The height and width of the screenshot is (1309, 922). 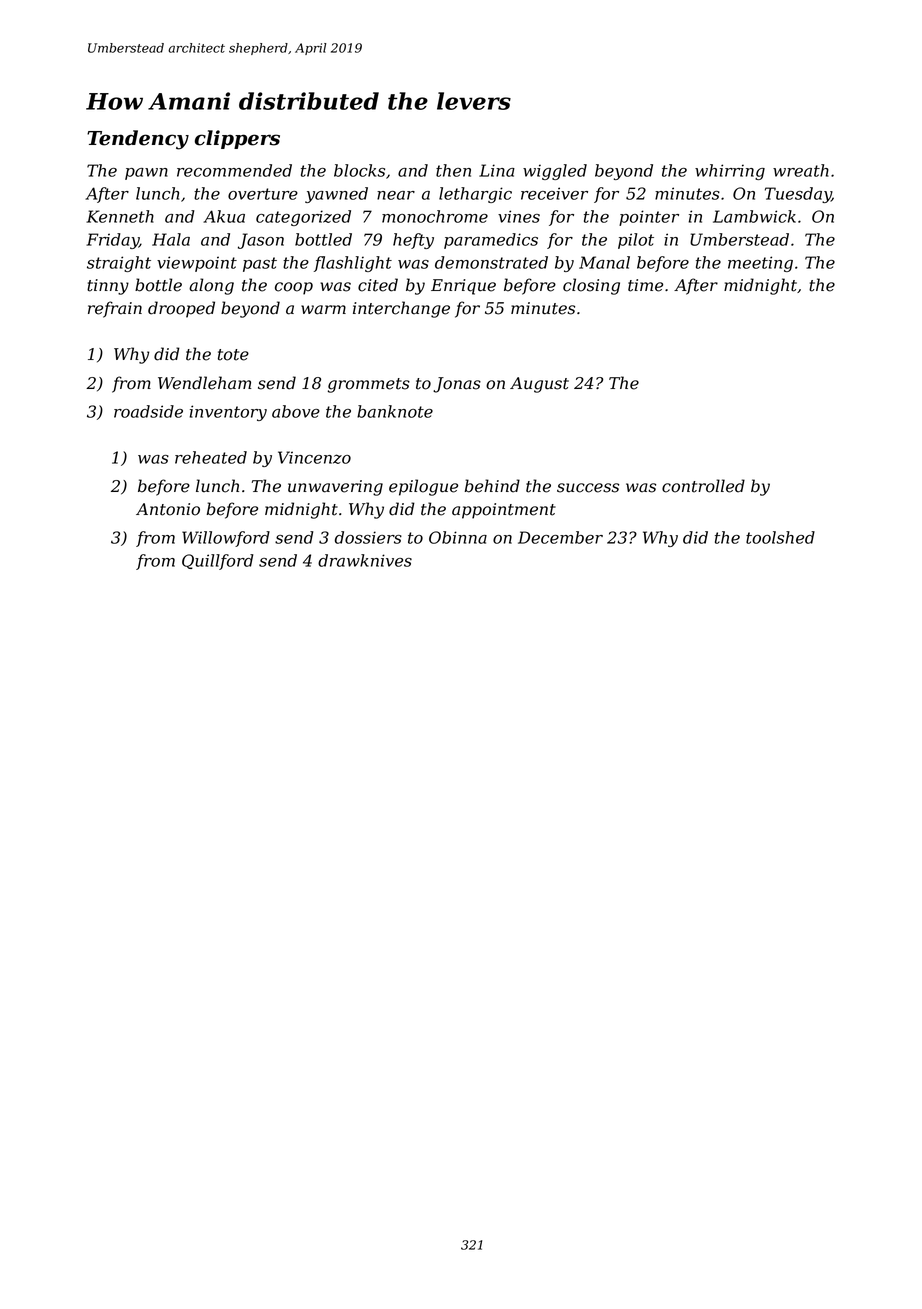 What do you see at coordinates (171, 239) in the screenshot?
I see `Hala` at bounding box center [171, 239].
